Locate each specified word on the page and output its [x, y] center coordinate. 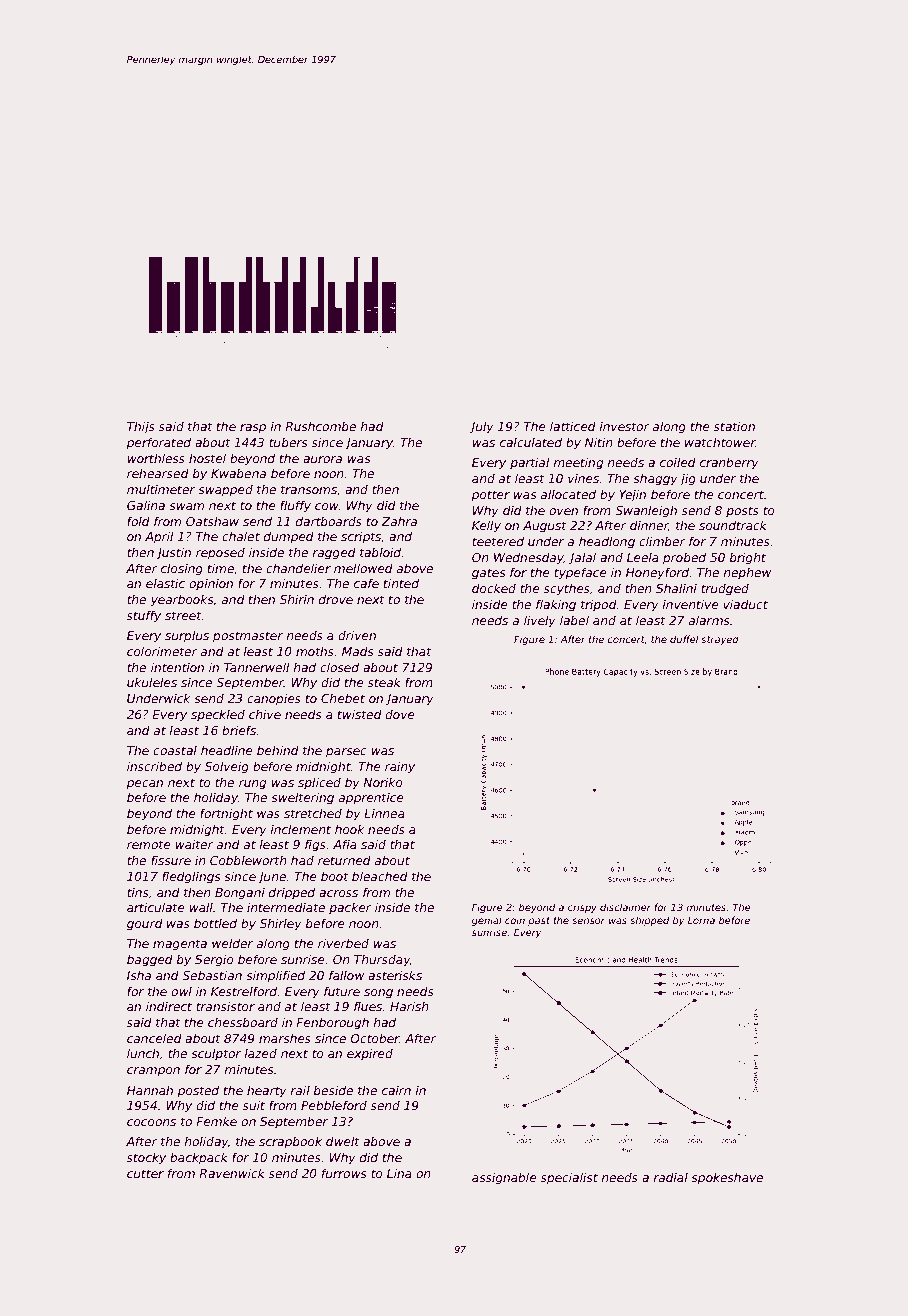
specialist [569, 1178]
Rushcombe [320, 426]
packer [350, 909]
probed [684, 558]
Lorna [701, 920]
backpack [199, 1158]
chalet [241, 536]
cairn [396, 1090]
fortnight [226, 814]
